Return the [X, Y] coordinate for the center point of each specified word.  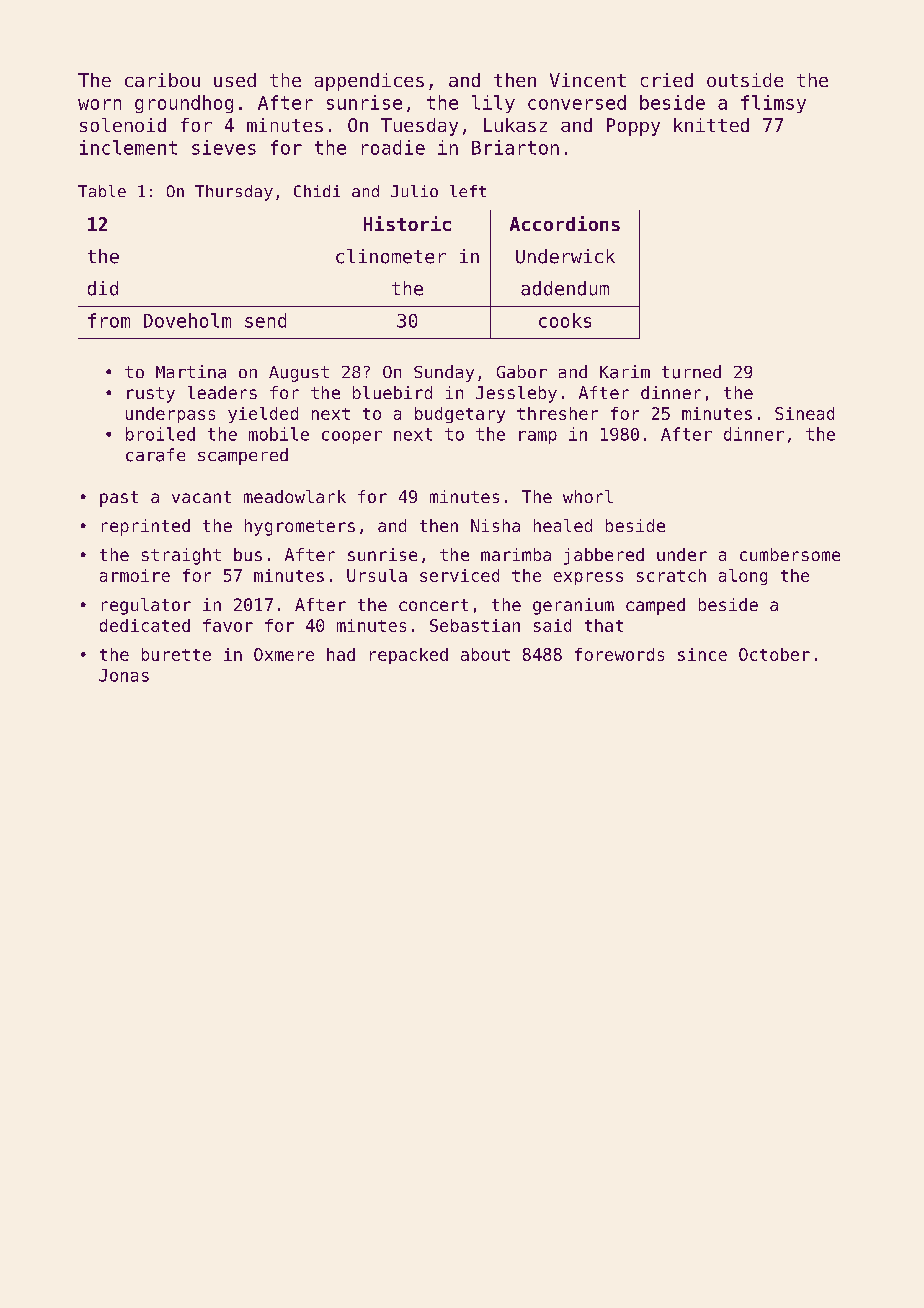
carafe [155, 455]
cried [667, 80]
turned [691, 372]
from [109, 320]
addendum [565, 288]
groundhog [184, 104]
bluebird [392, 392]
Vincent [588, 80]
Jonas [124, 675]
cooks [565, 320]
